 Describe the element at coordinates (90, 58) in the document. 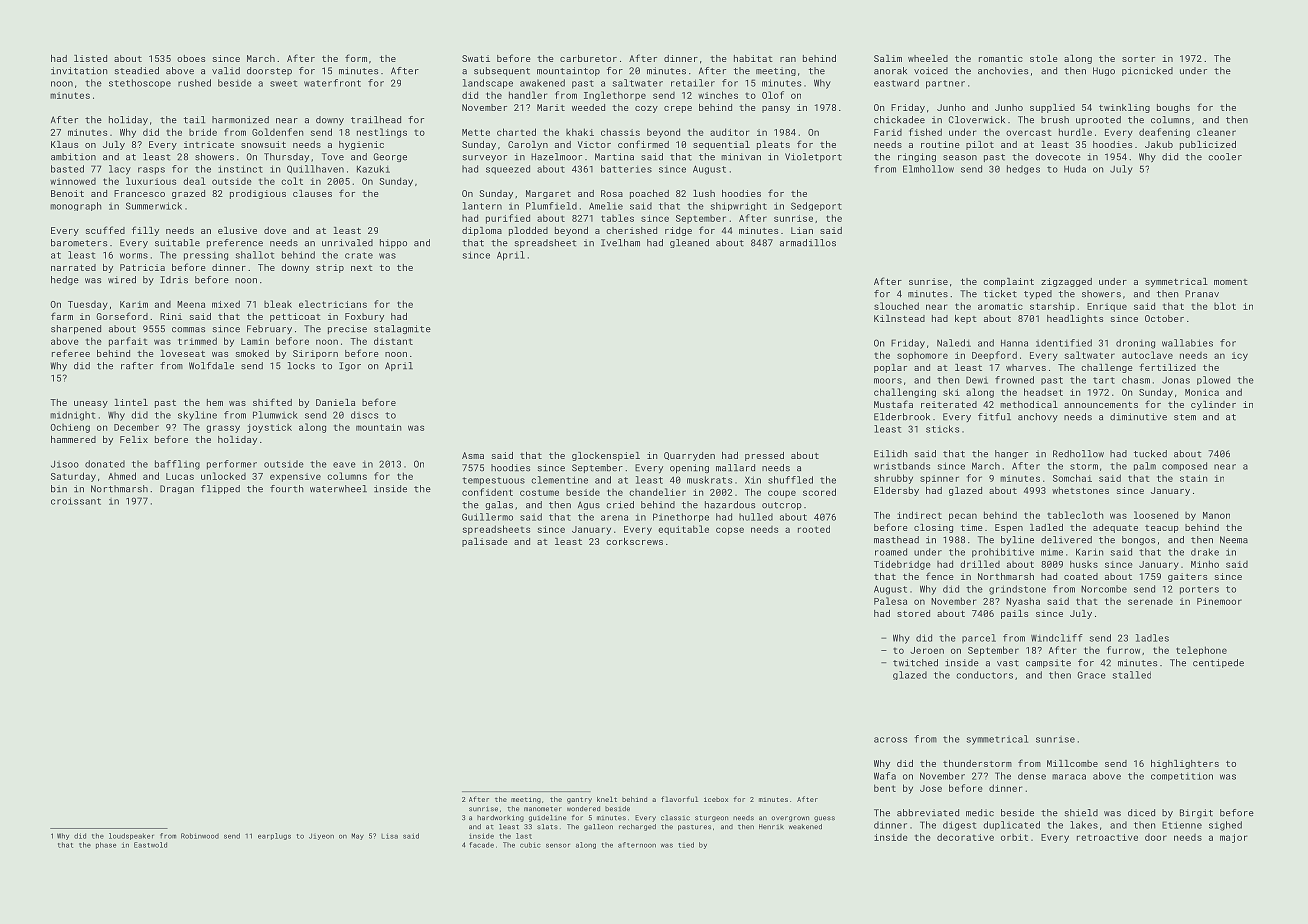

I see `listed` at that location.
